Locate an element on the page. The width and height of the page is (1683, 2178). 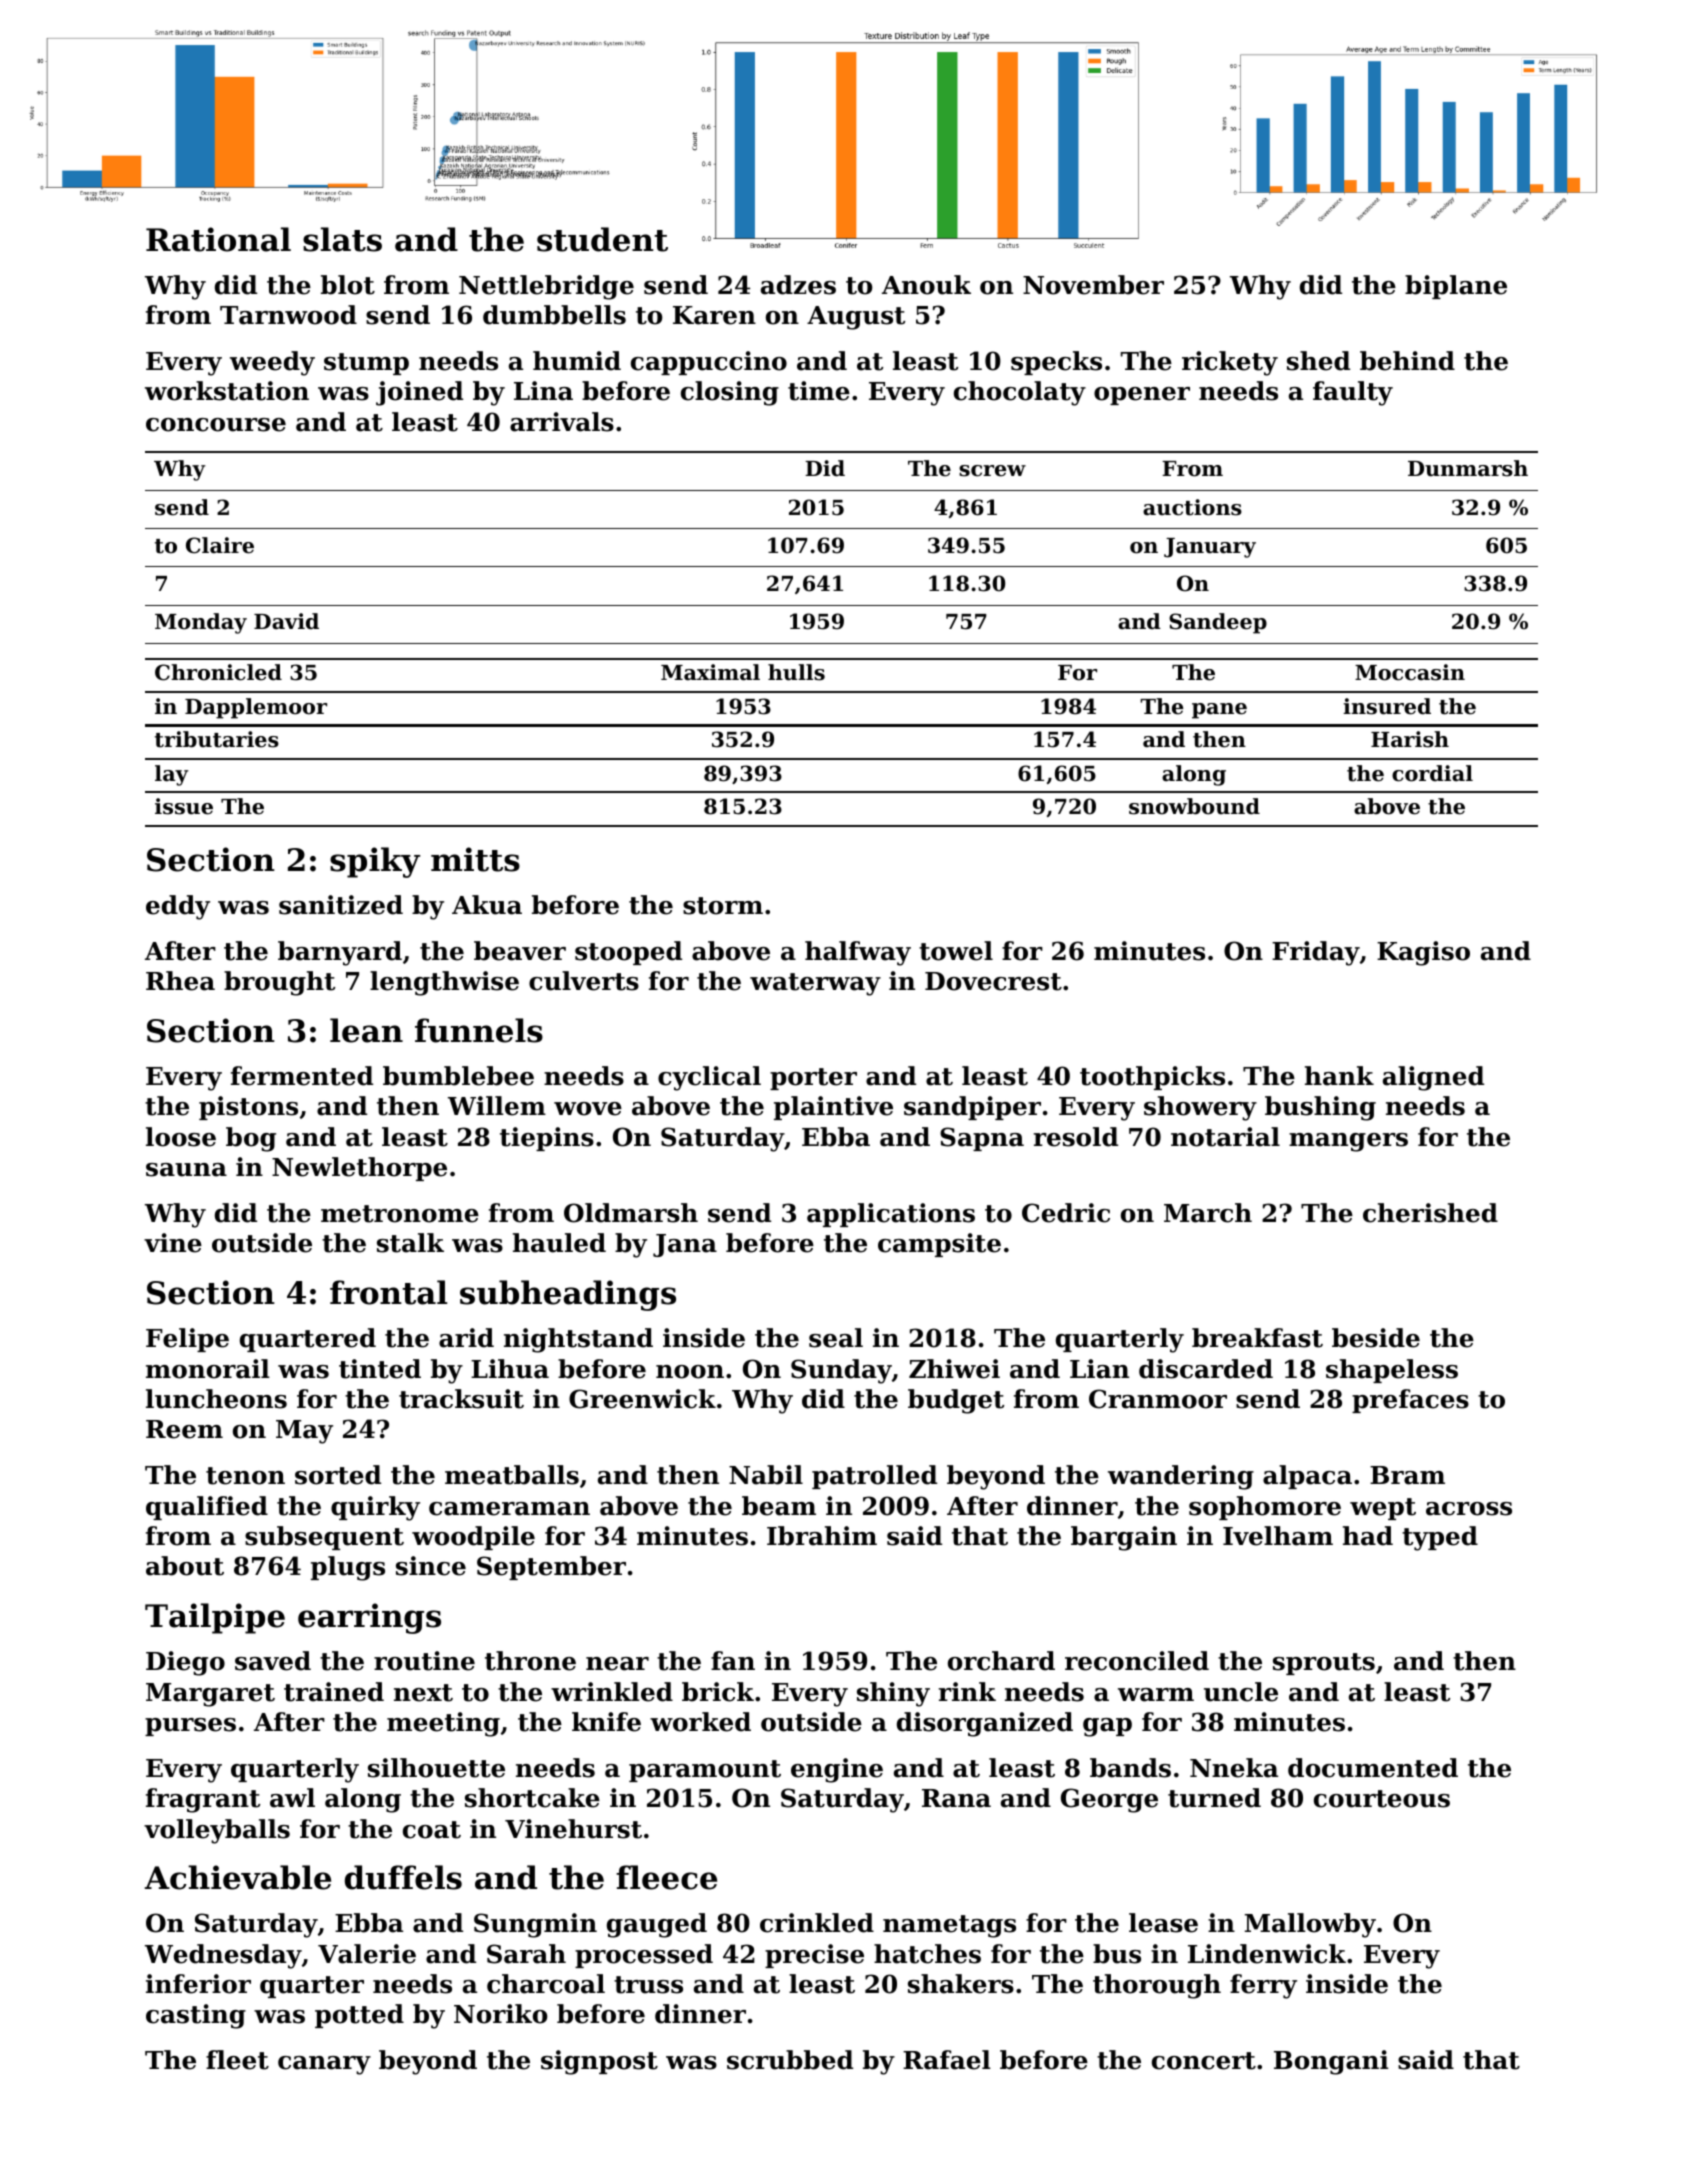
stooped is located at coordinates (628, 953).
